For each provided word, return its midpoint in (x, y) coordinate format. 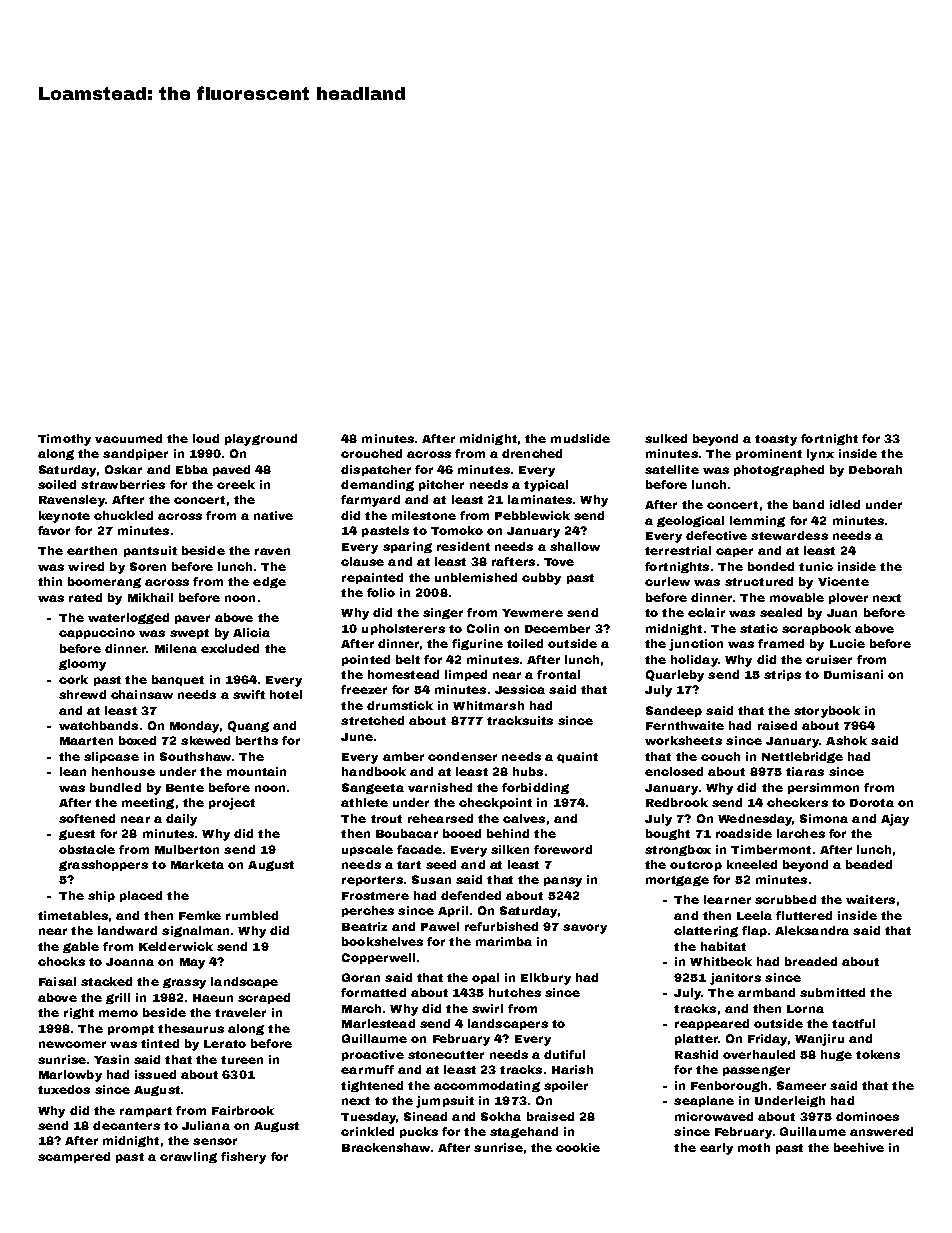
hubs (528, 771)
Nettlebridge (802, 757)
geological (690, 521)
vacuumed (128, 438)
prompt (131, 1030)
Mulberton (187, 849)
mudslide (580, 438)
